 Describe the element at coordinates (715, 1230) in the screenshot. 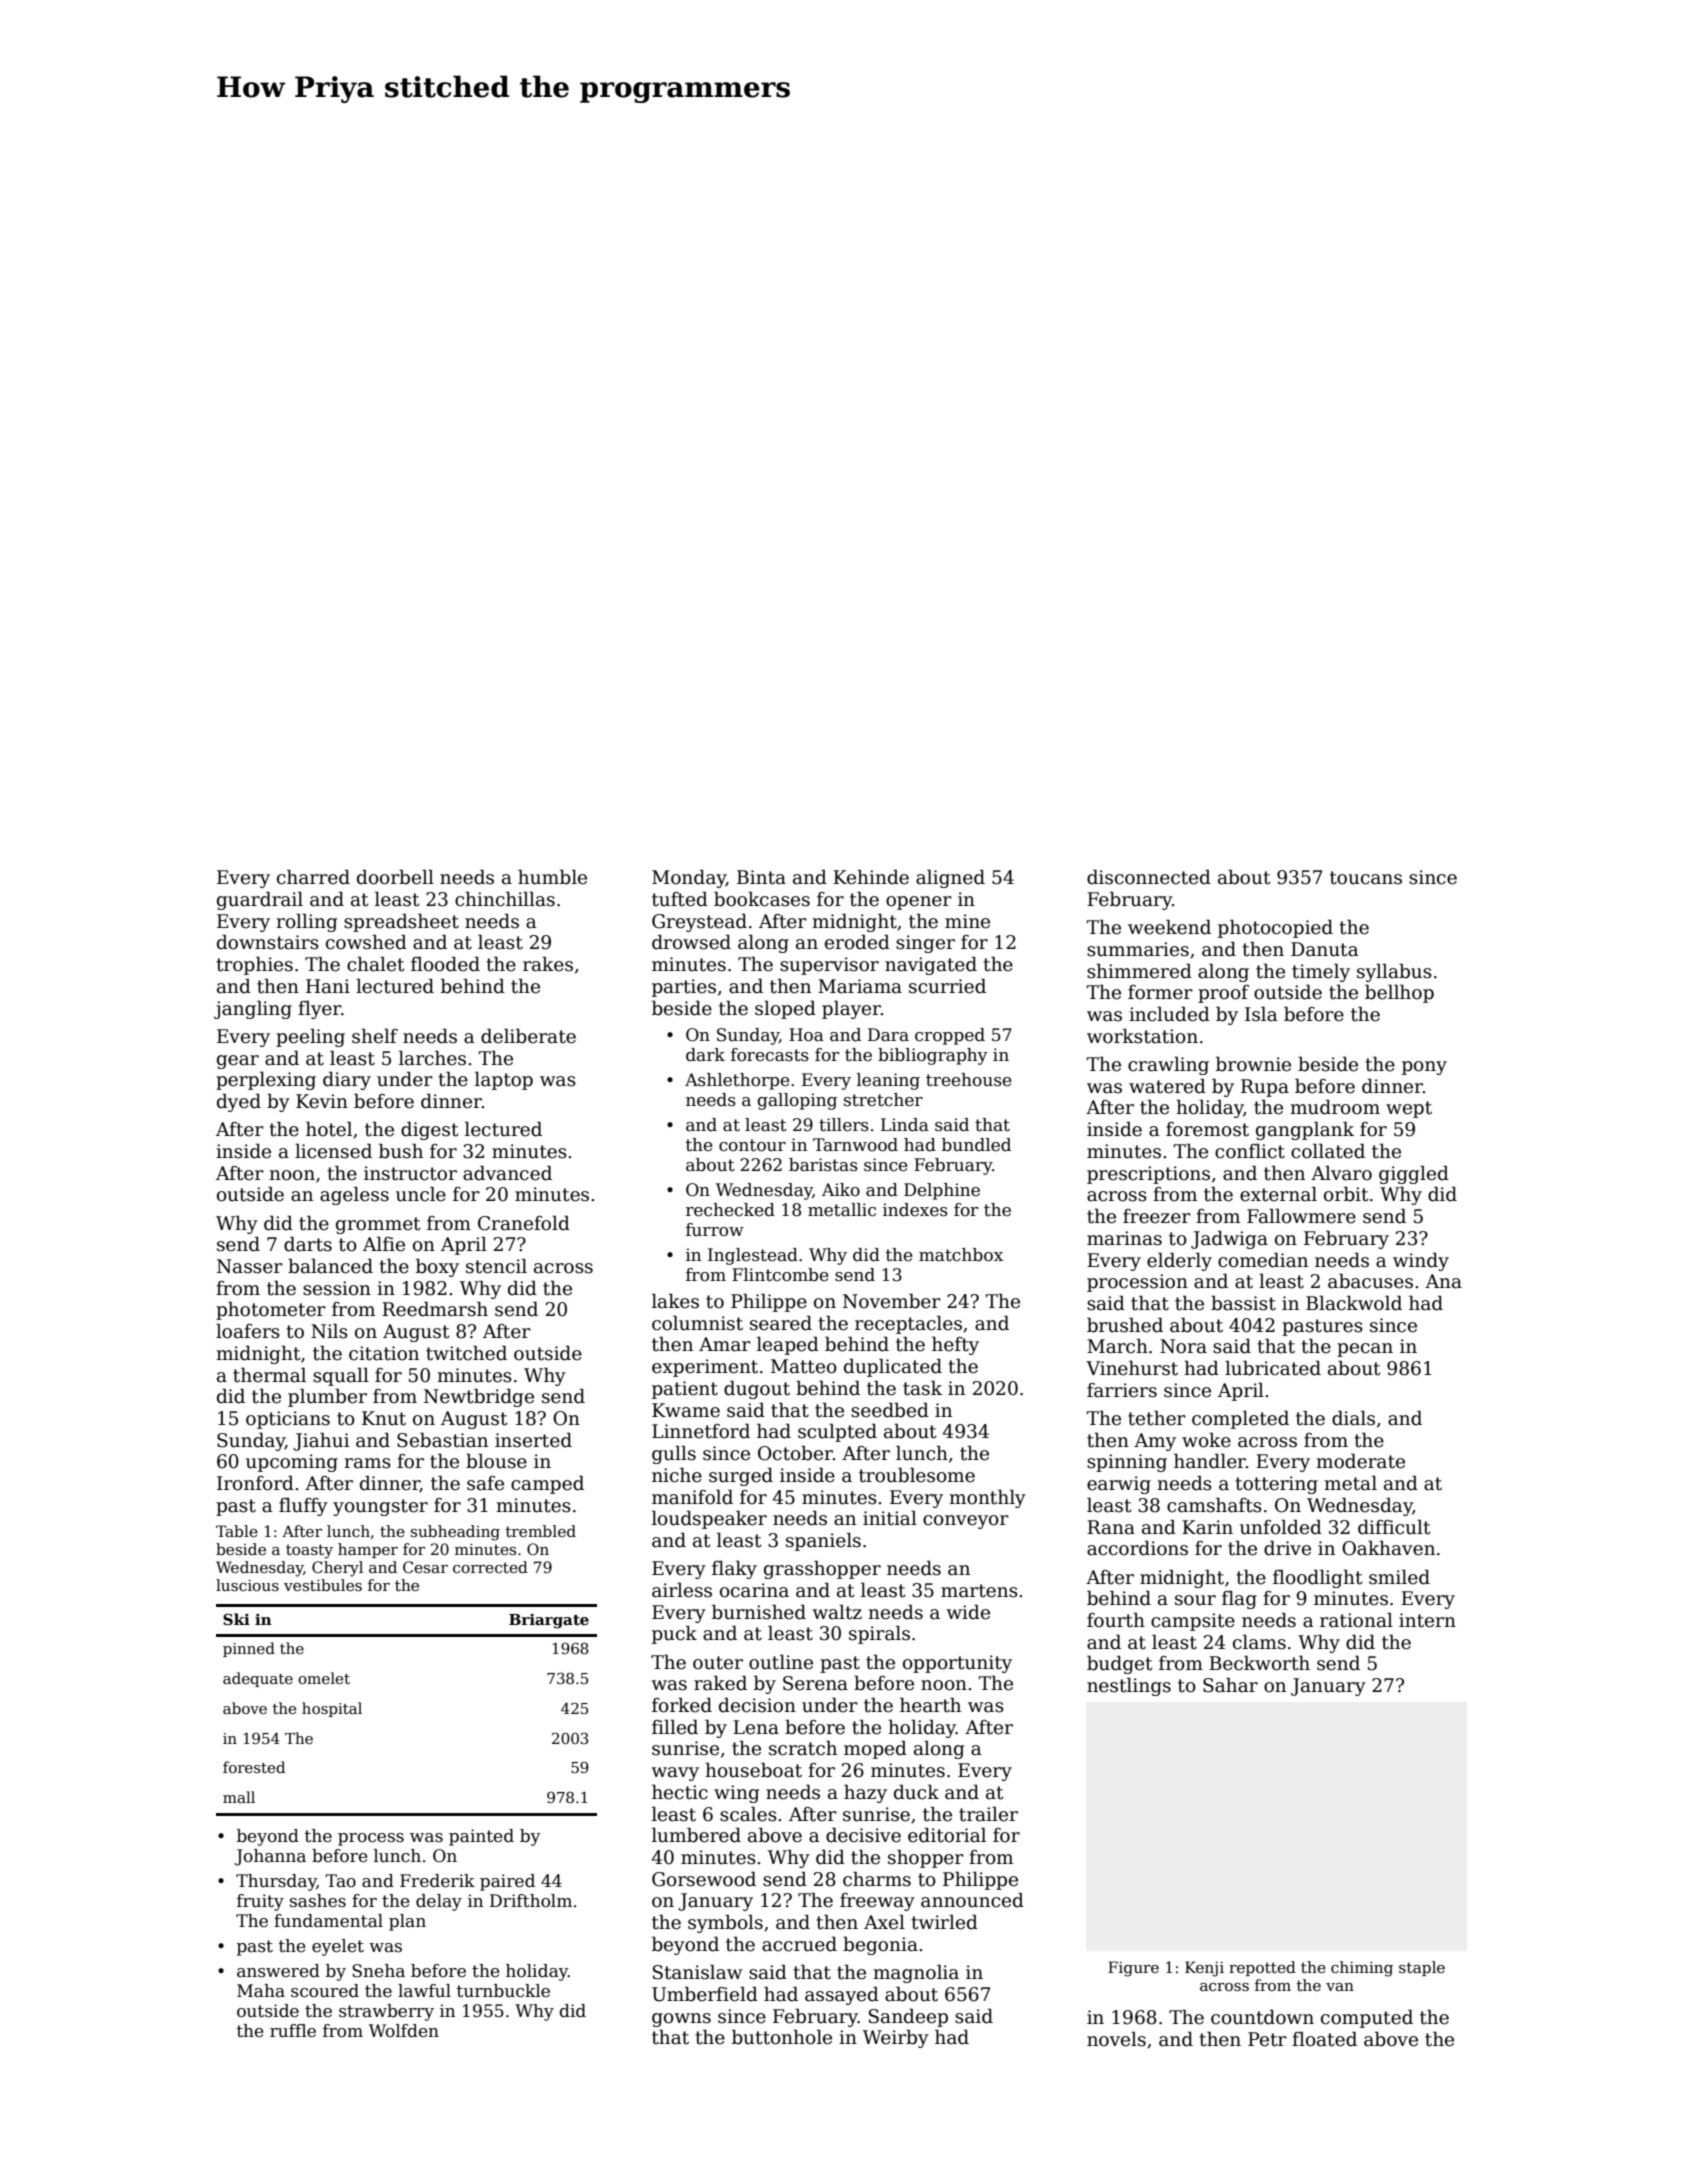

I see `furrow` at that location.
